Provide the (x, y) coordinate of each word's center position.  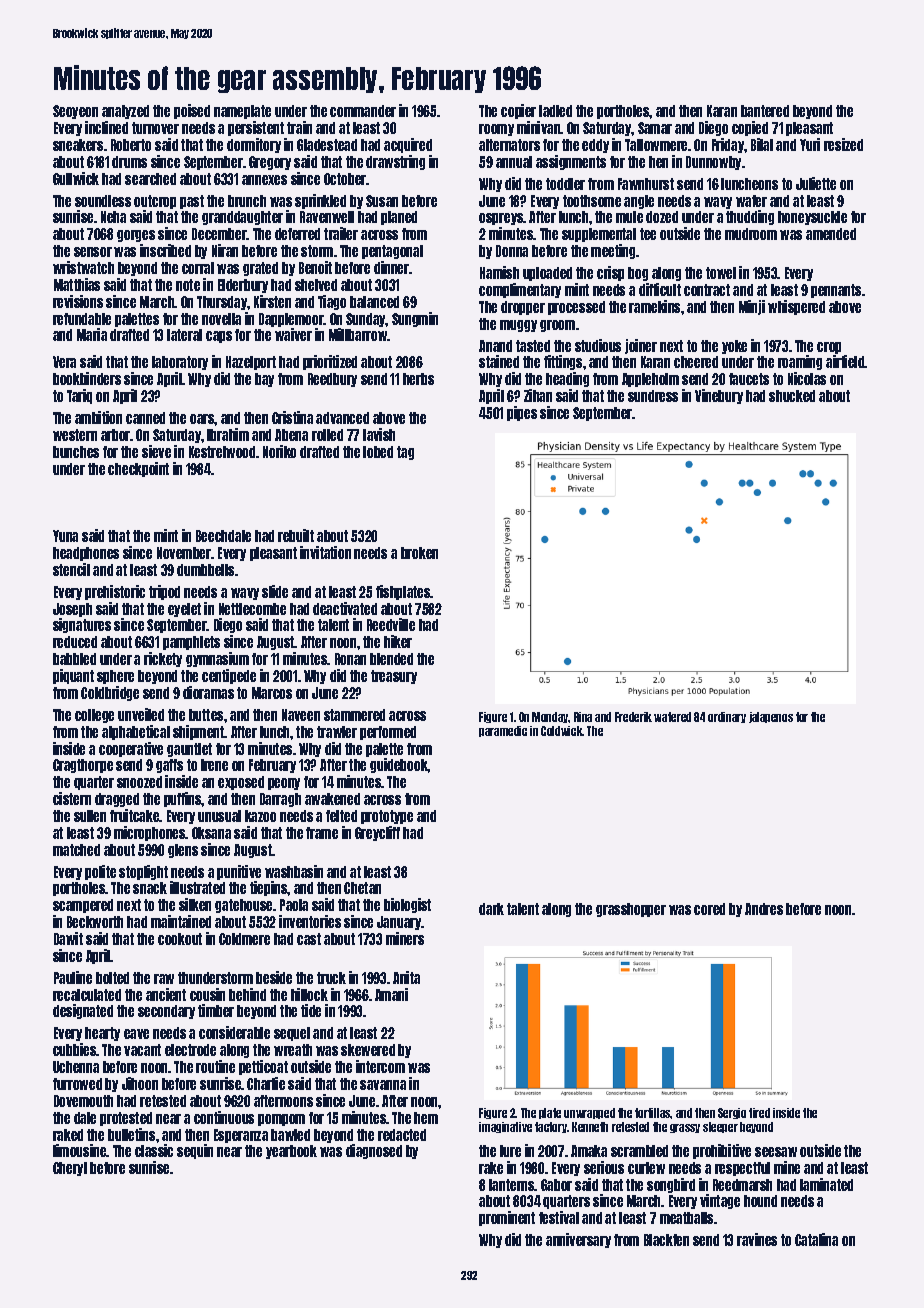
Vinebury (719, 396)
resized (843, 144)
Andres (764, 909)
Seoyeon (75, 112)
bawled (290, 1135)
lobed (378, 452)
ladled (555, 111)
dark (491, 909)
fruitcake (135, 815)
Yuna (65, 536)
